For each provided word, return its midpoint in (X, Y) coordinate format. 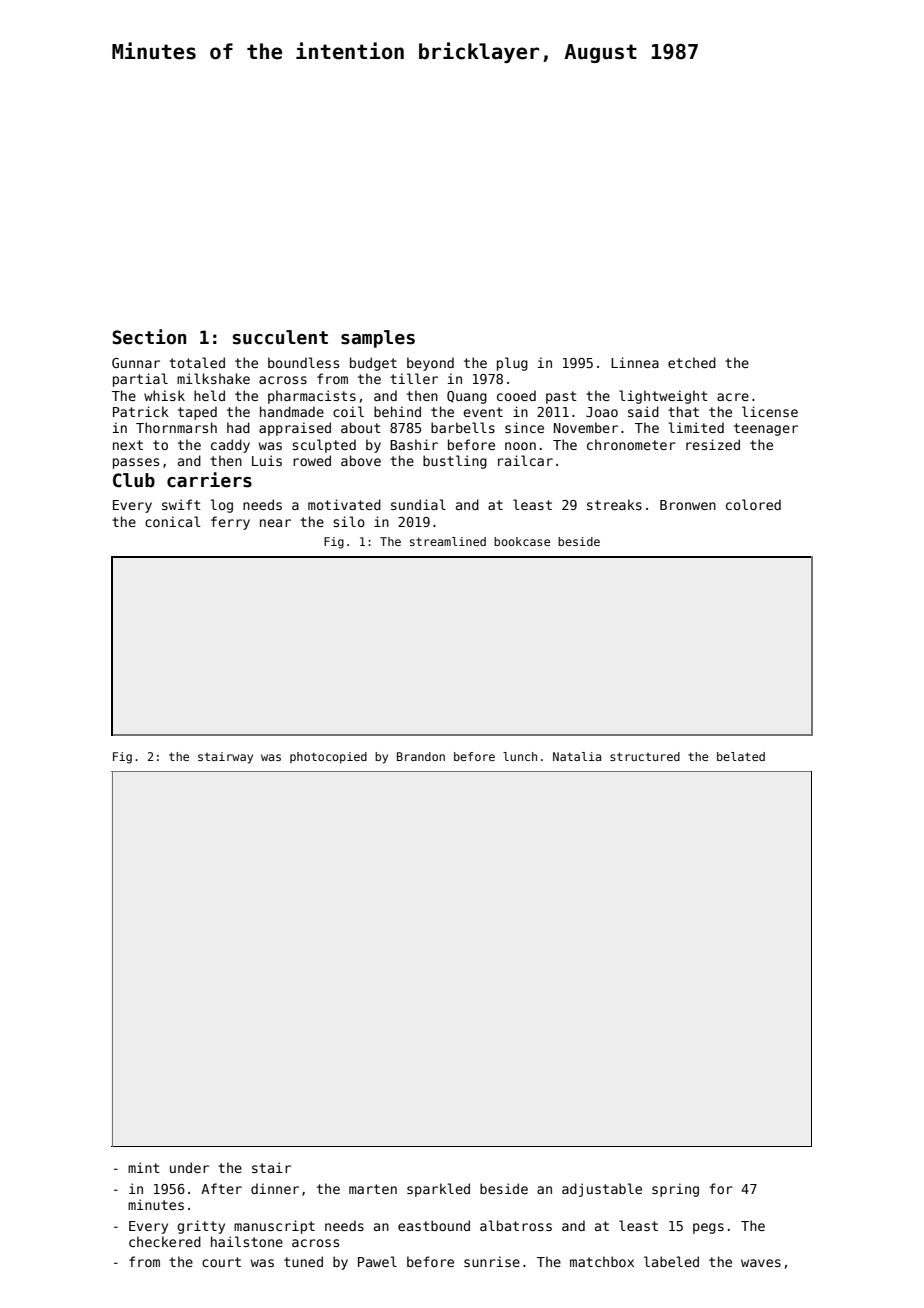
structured (645, 756)
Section (149, 337)
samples (378, 339)
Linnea (635, 362)
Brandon (421, 756)
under (189, 1167)
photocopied (328, 758)
